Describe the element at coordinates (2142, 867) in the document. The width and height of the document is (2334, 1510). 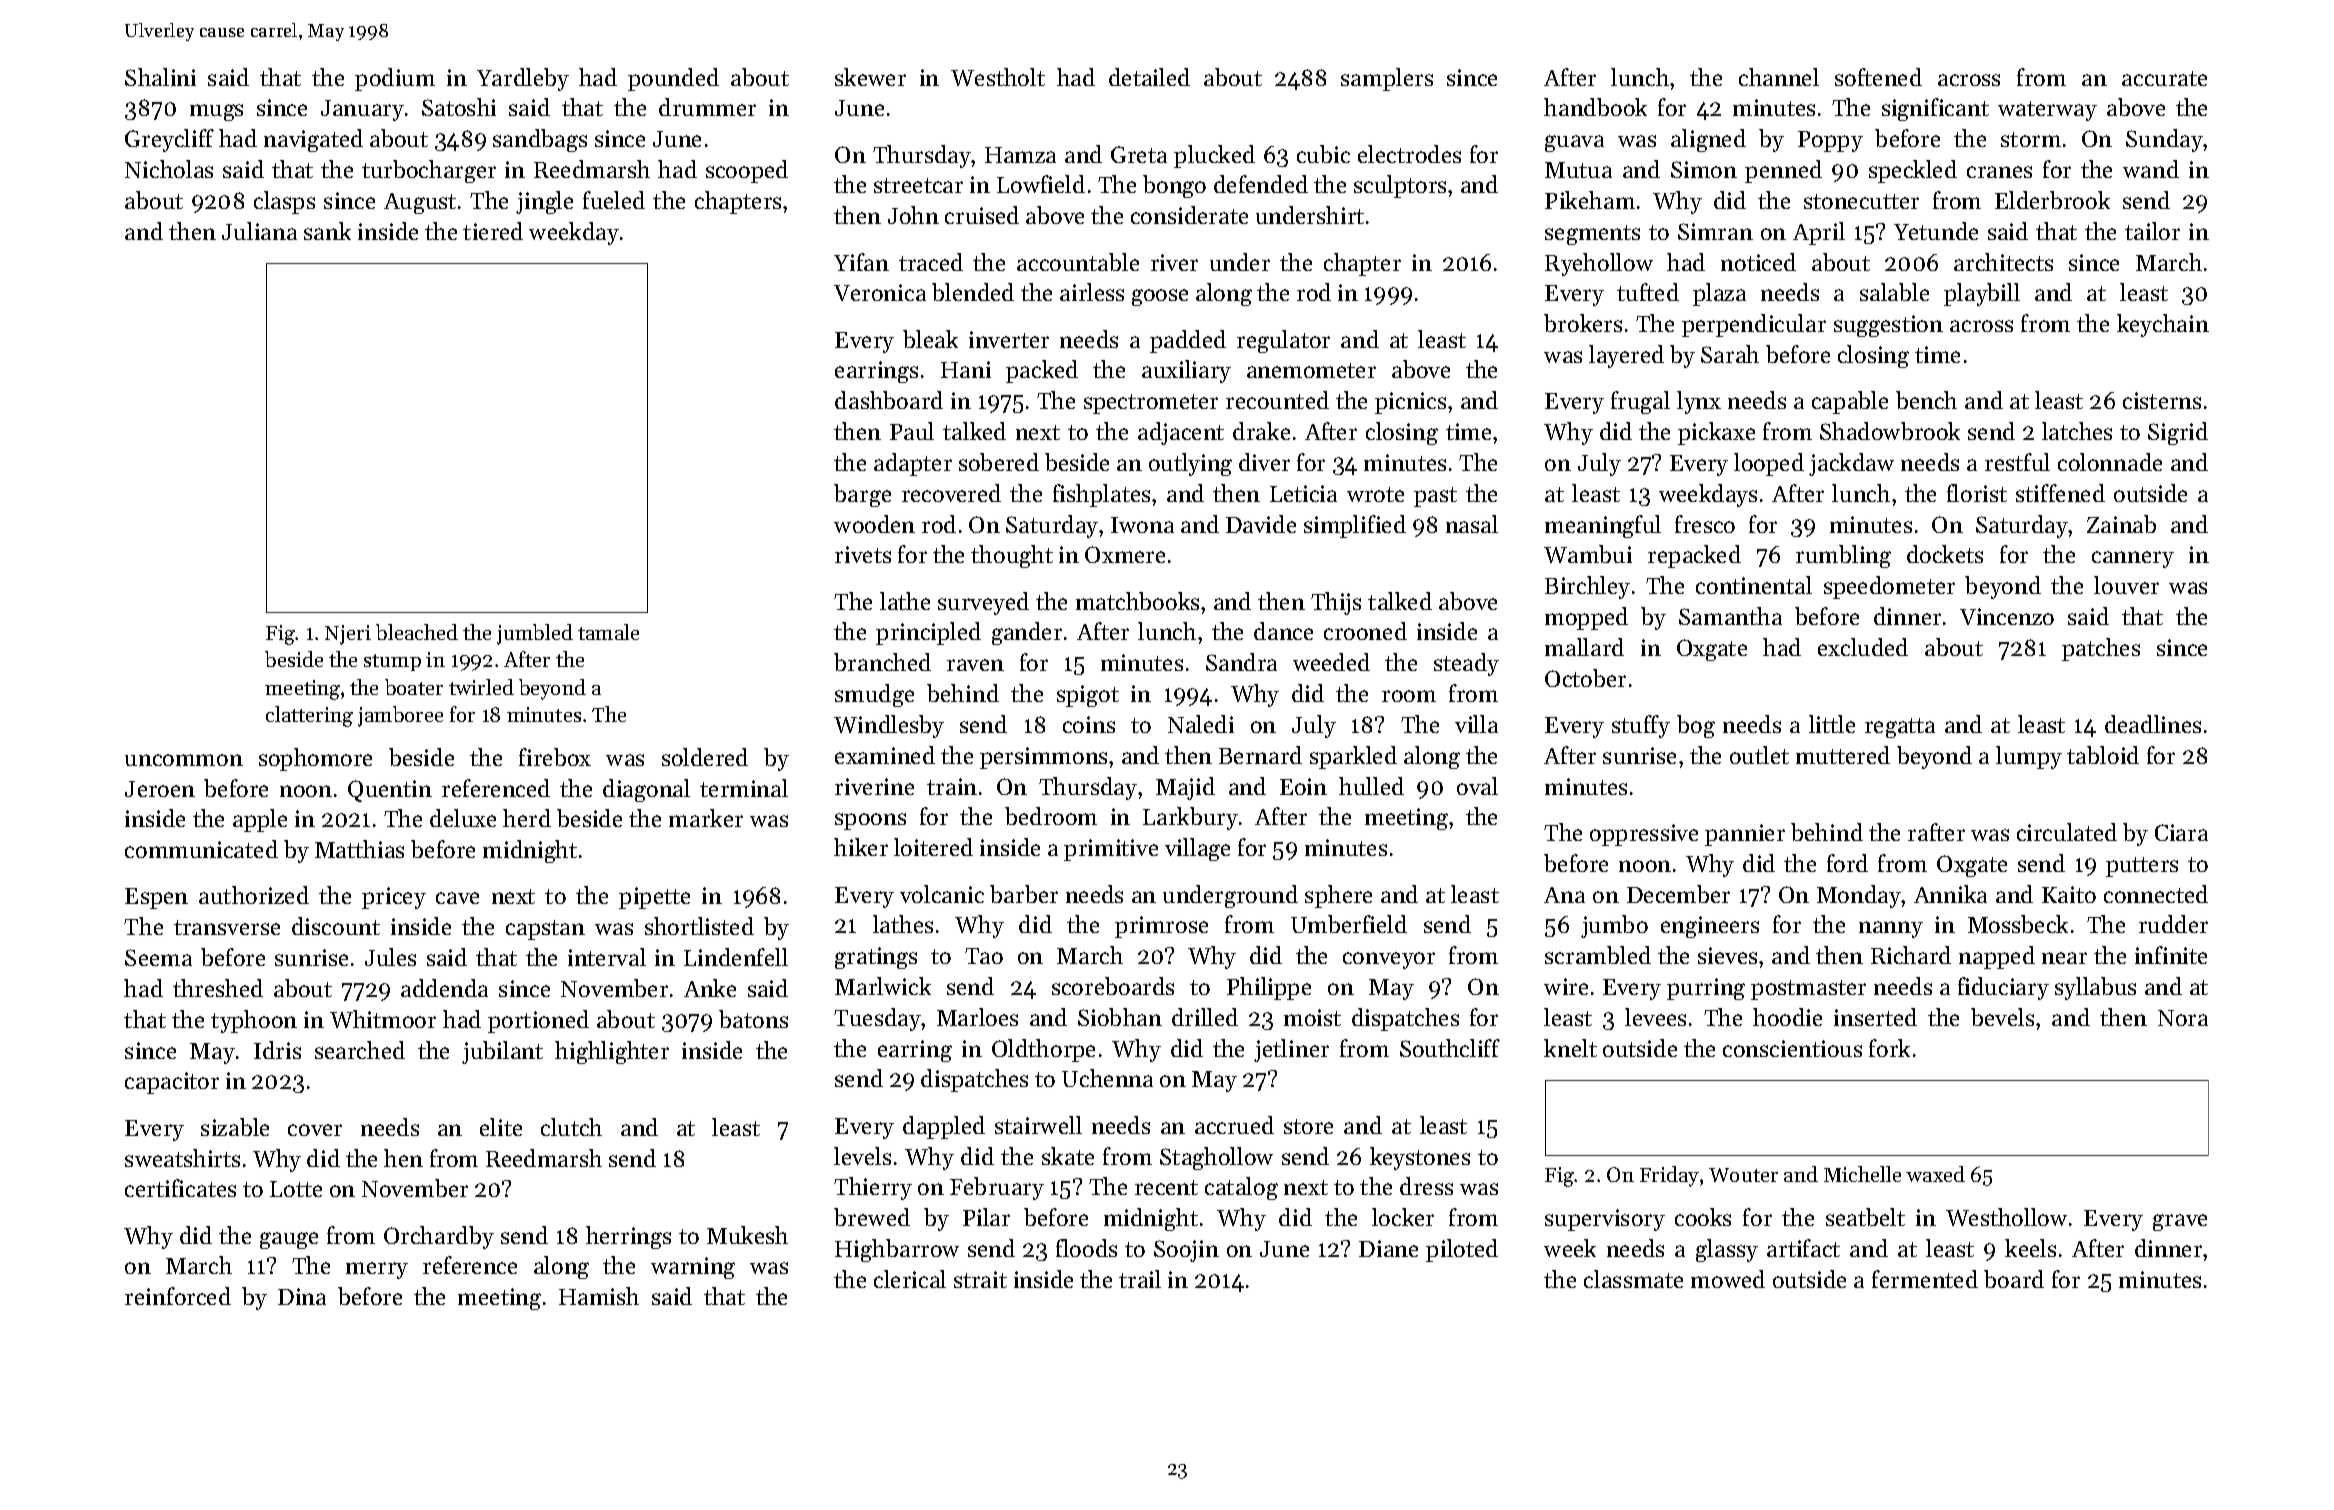
I see `putters` at that location.
